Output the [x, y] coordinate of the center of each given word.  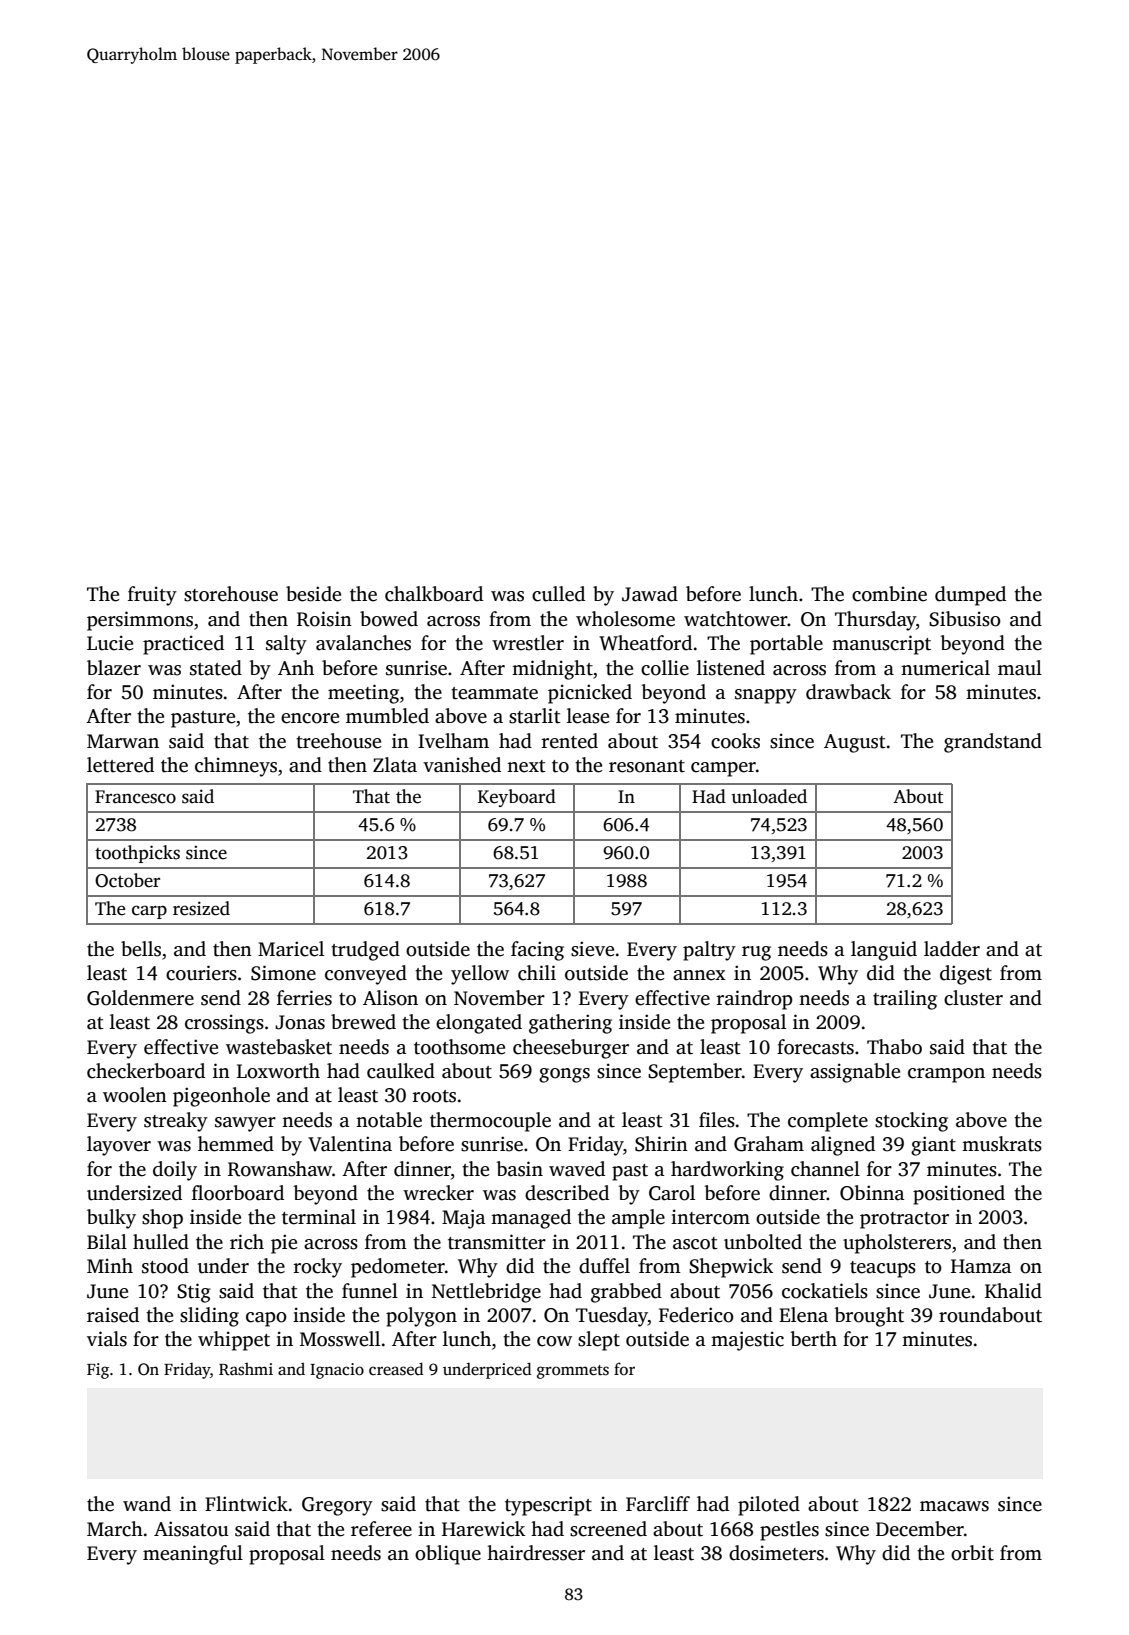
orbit [972, 1553]
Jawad [650, 594]
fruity [152, 596]
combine [889, 594]
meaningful [193, 1555]
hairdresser [536, 1553]
